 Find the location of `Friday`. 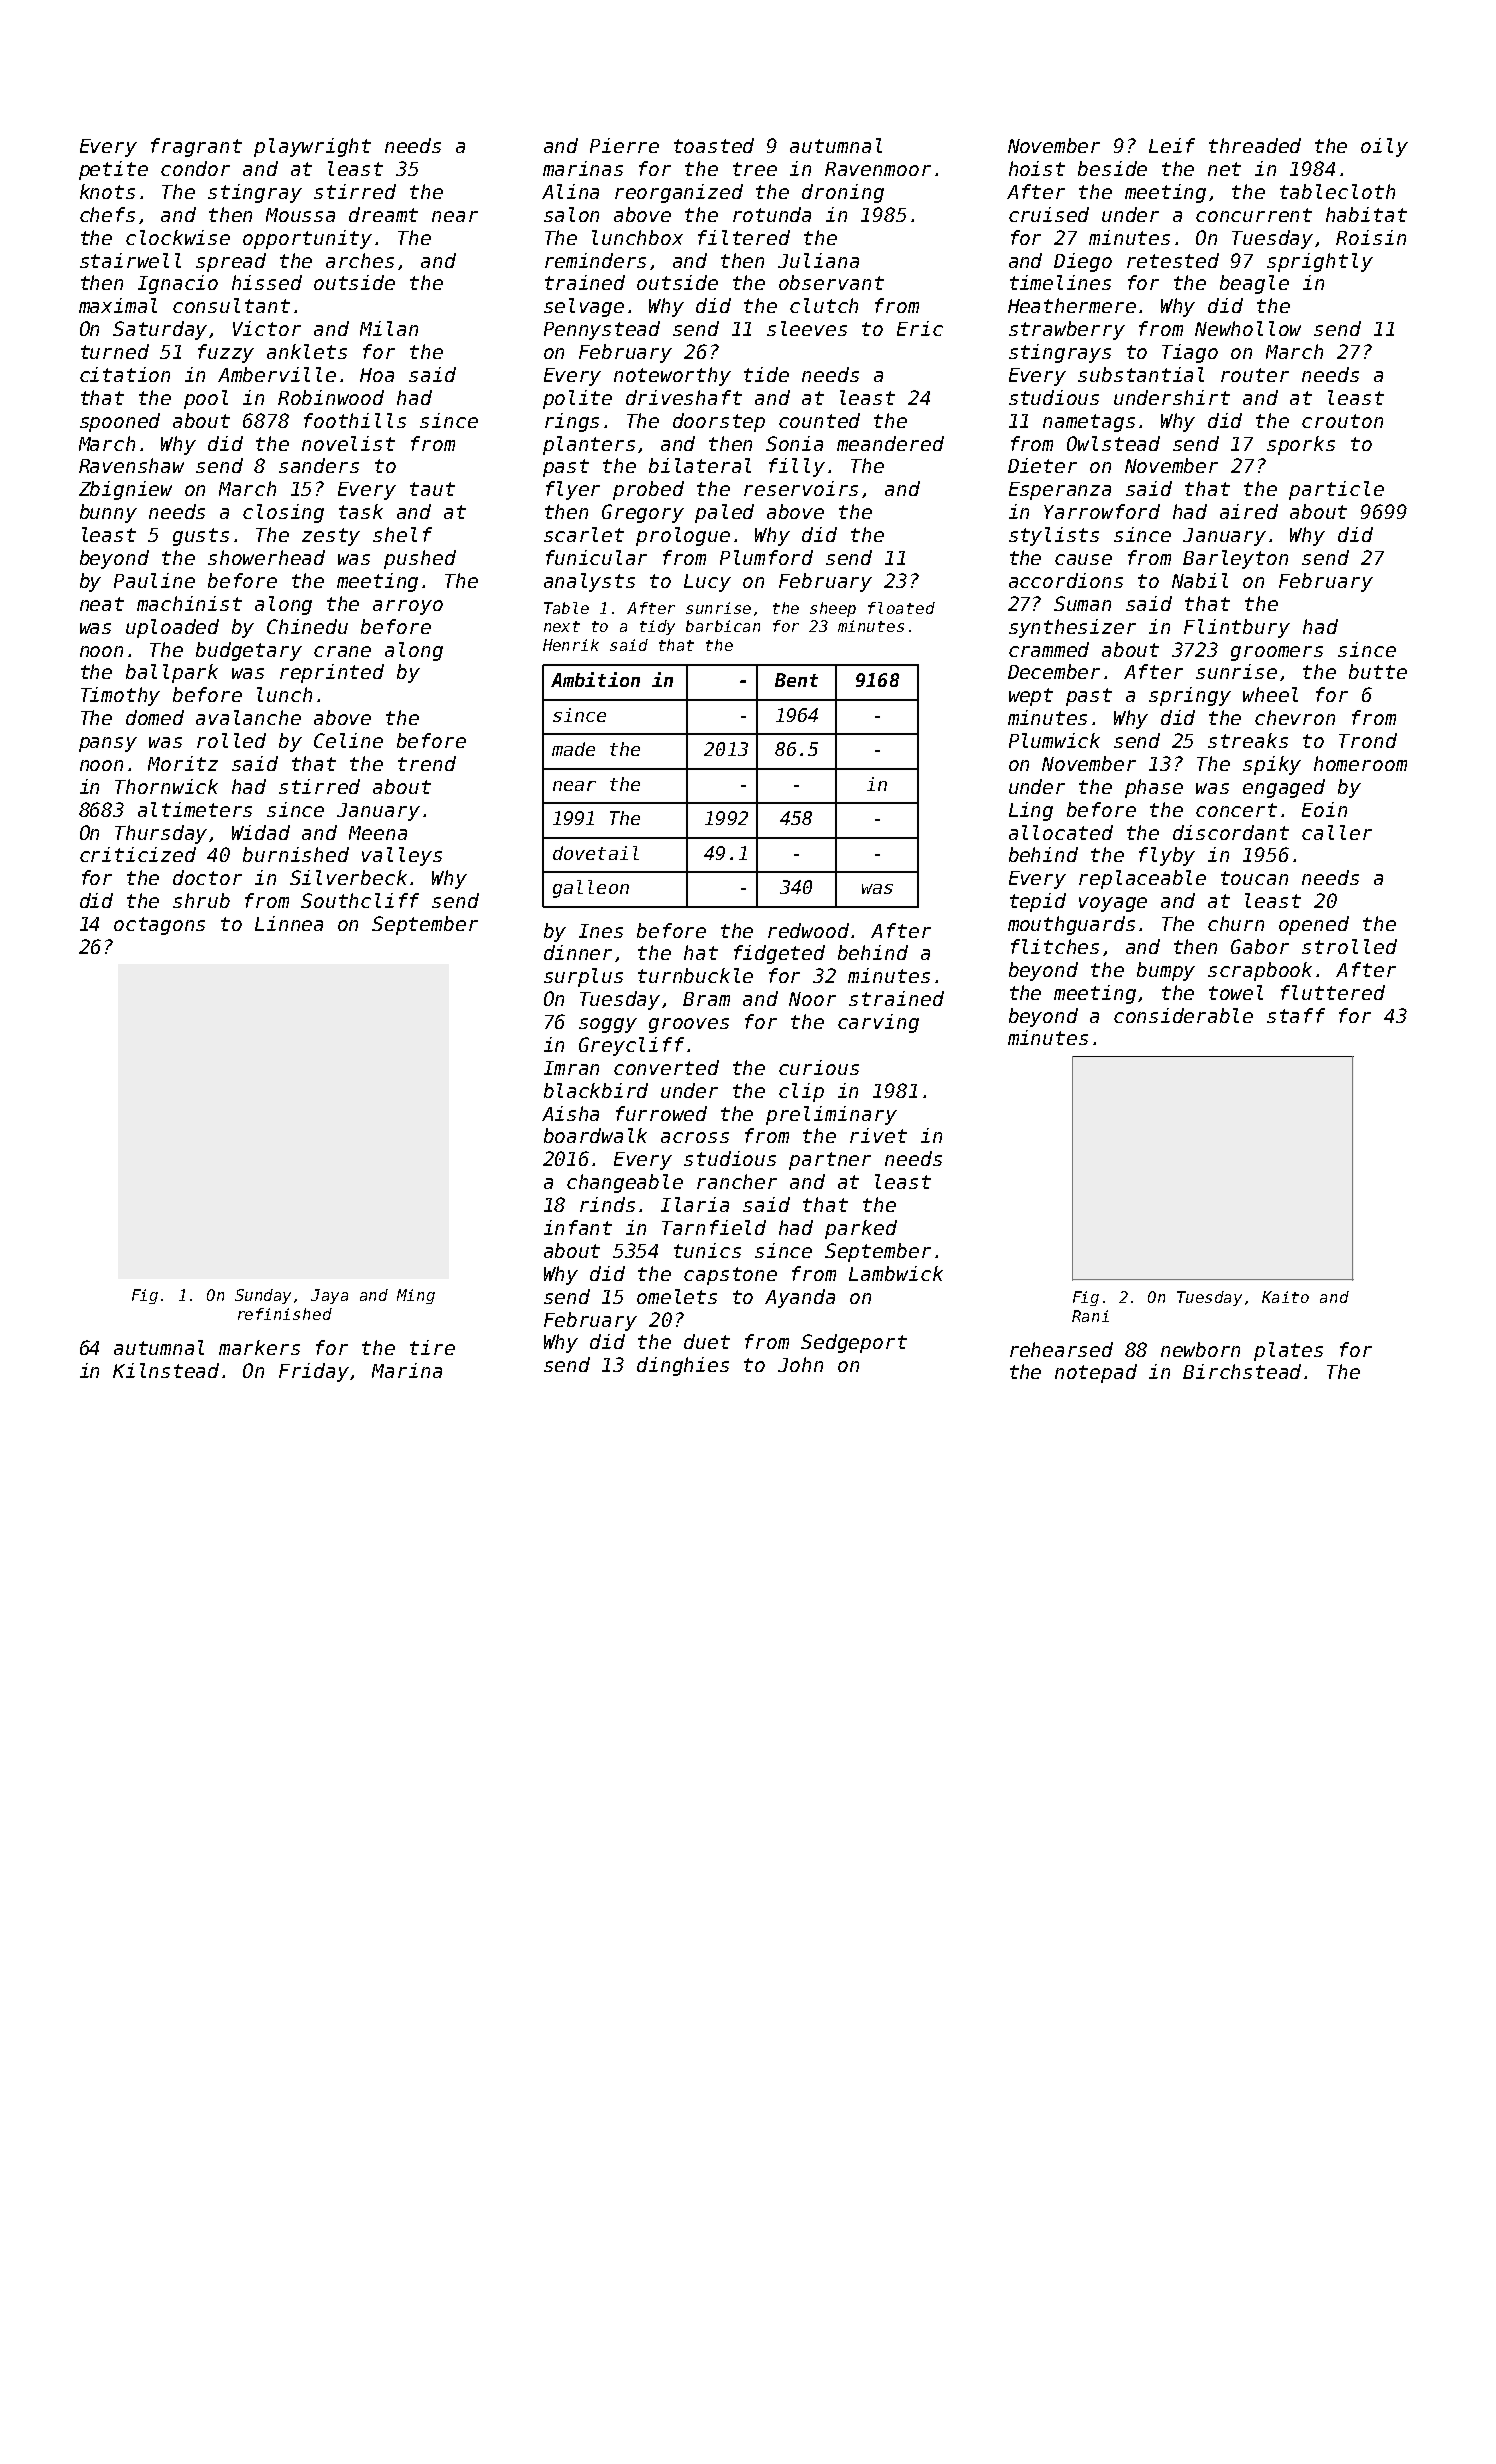

Friday is located at coordinates (314, 1372).
